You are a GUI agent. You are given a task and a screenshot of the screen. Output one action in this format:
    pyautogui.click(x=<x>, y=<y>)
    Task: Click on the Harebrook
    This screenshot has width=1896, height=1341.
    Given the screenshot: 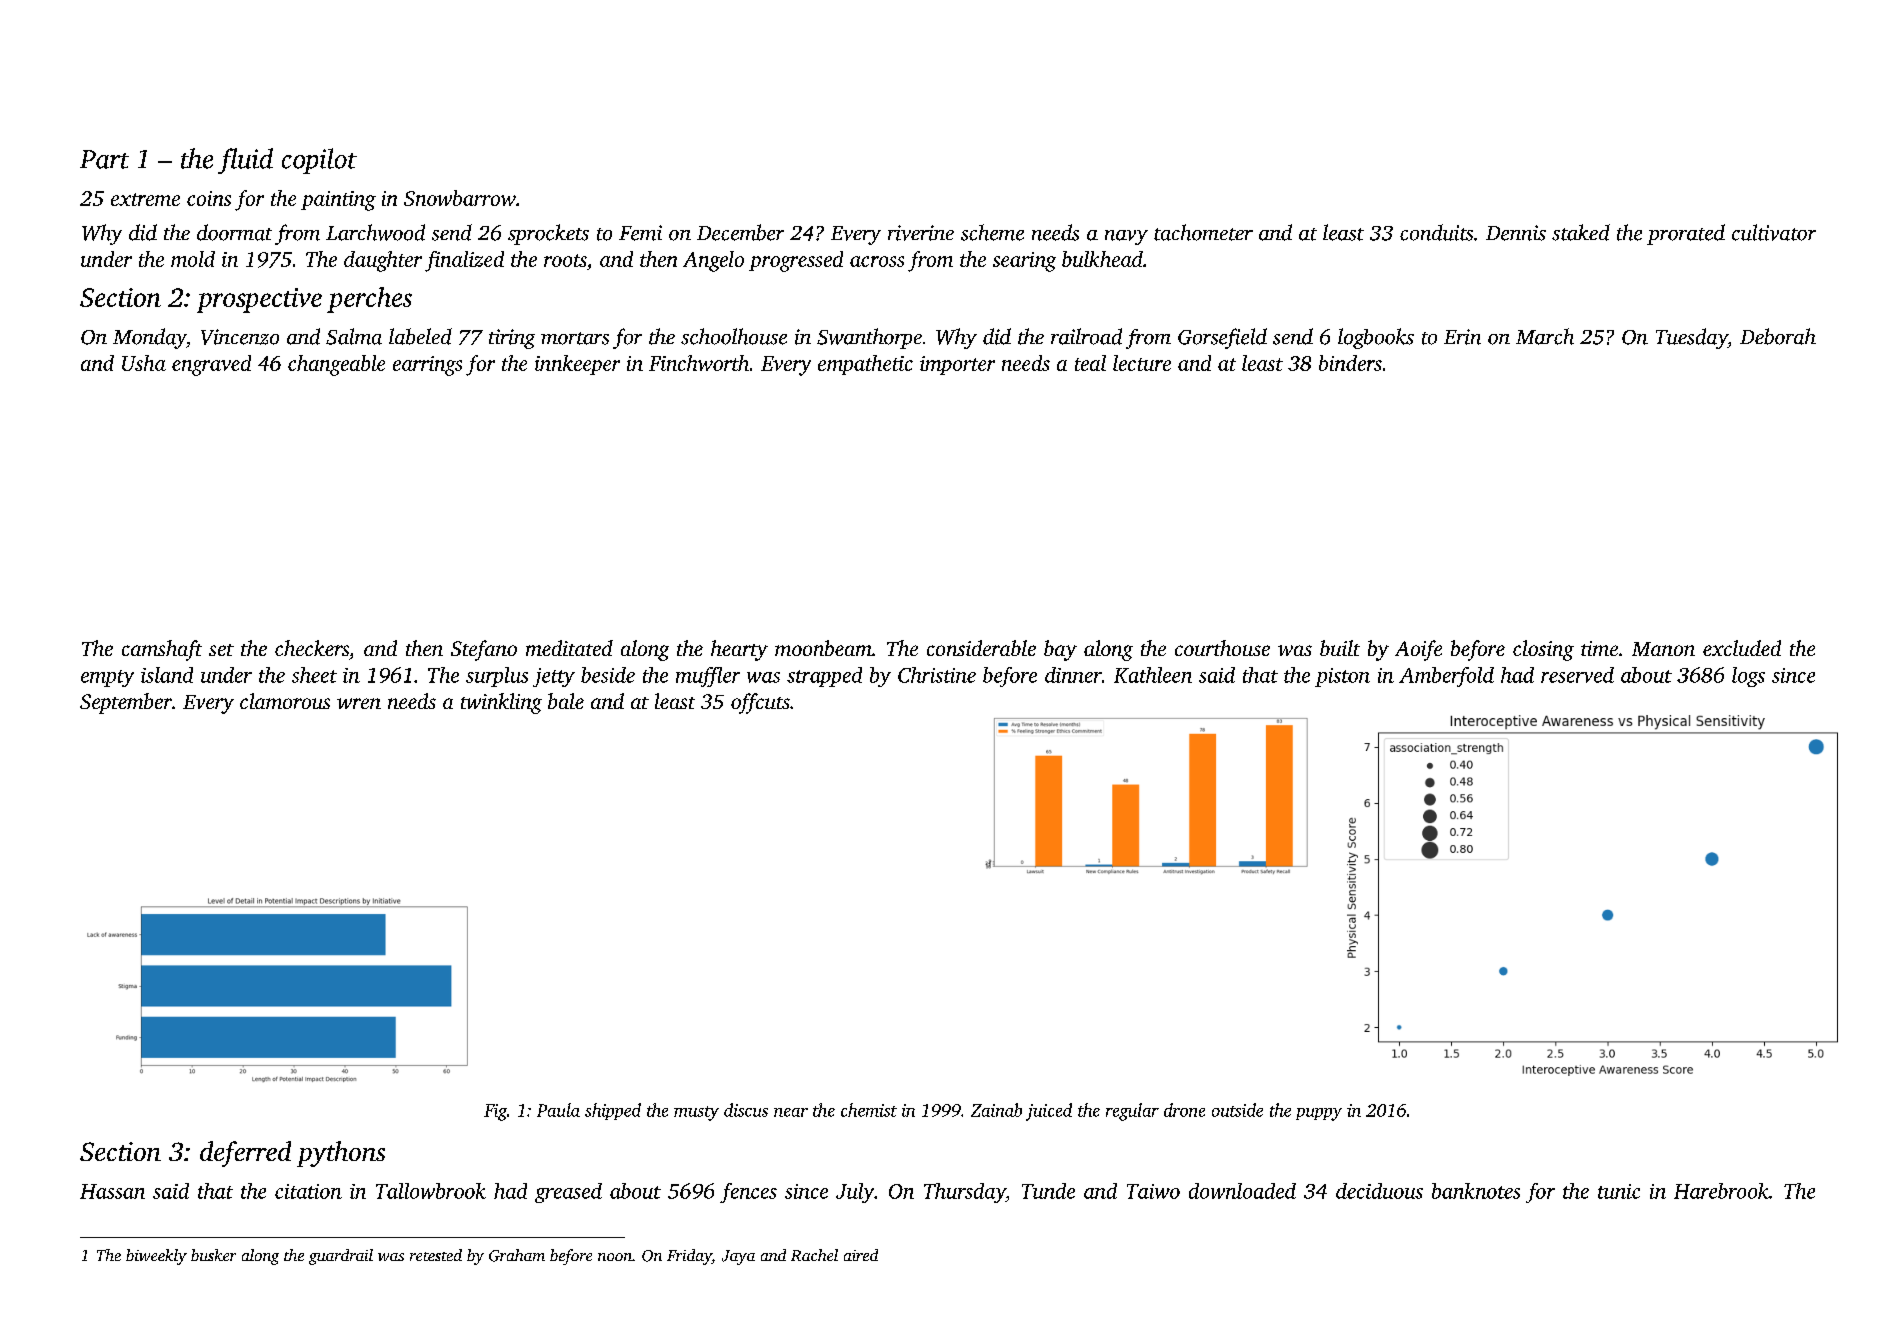 What is the action you would take?
    pyautogui.click(x=1721, y=1191)
